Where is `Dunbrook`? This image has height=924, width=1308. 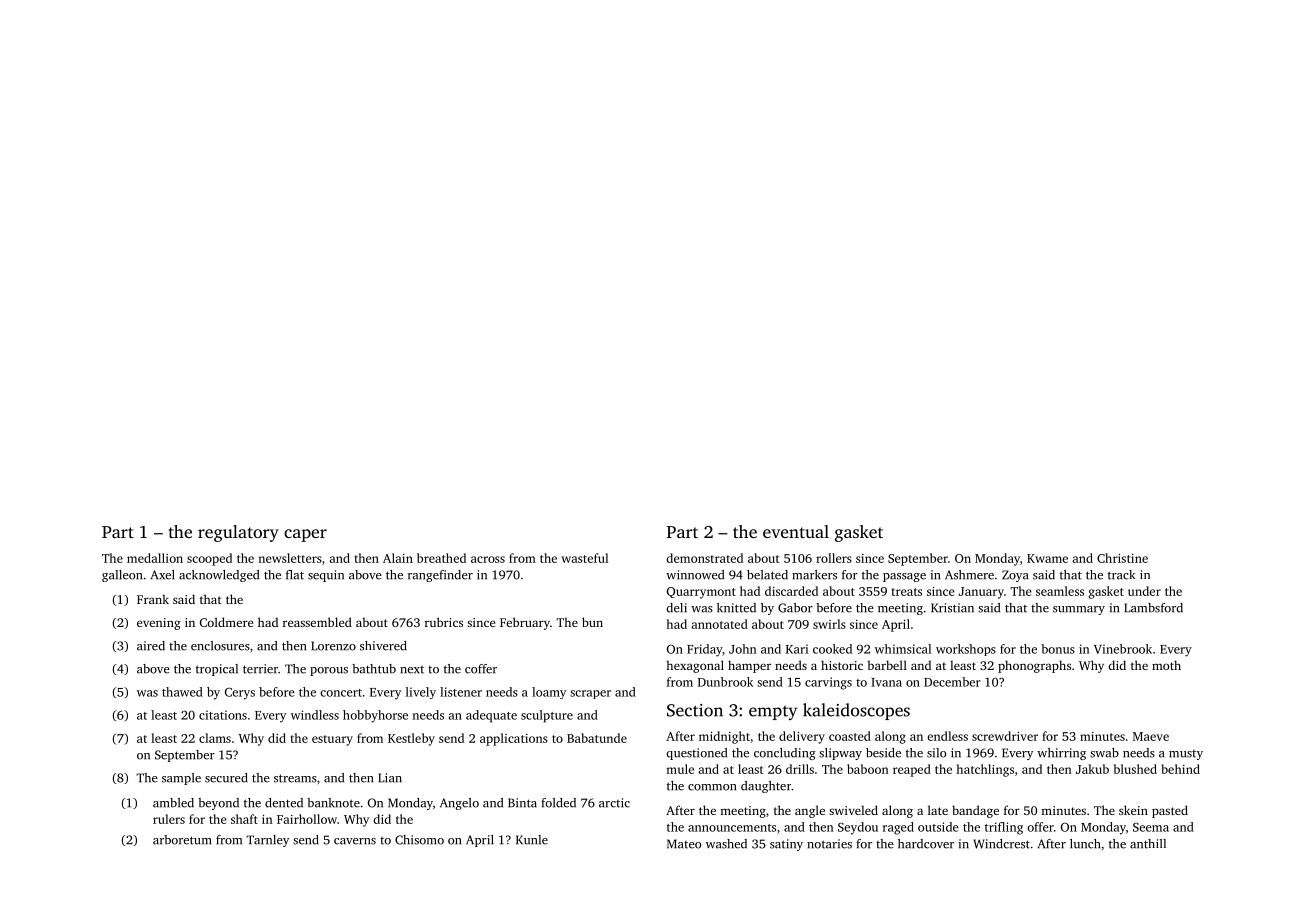 Dunbrook is located at coordinates (725, 682).
